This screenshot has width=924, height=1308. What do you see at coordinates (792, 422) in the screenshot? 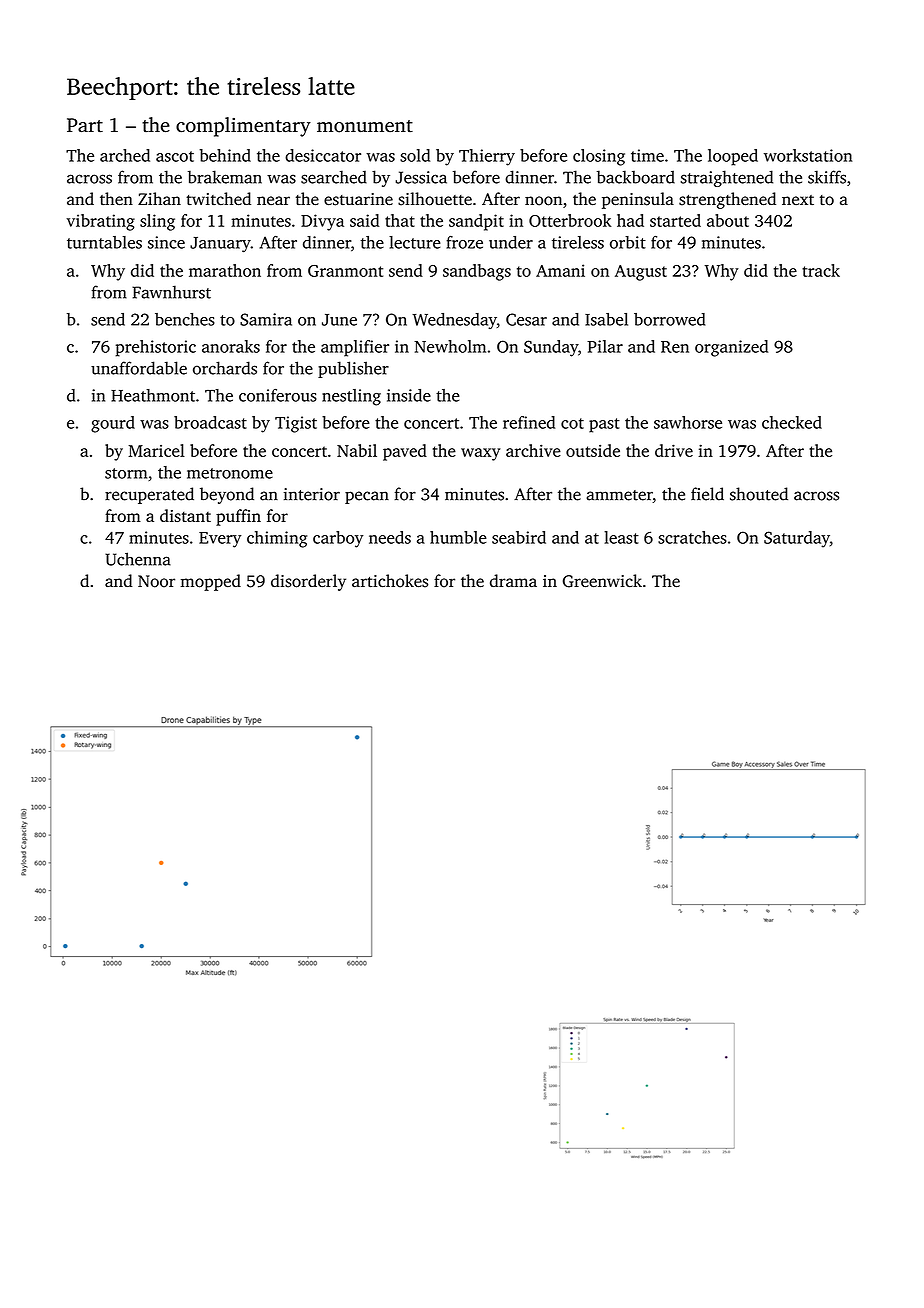
I see `checked` at bounding box center [792, 422].
